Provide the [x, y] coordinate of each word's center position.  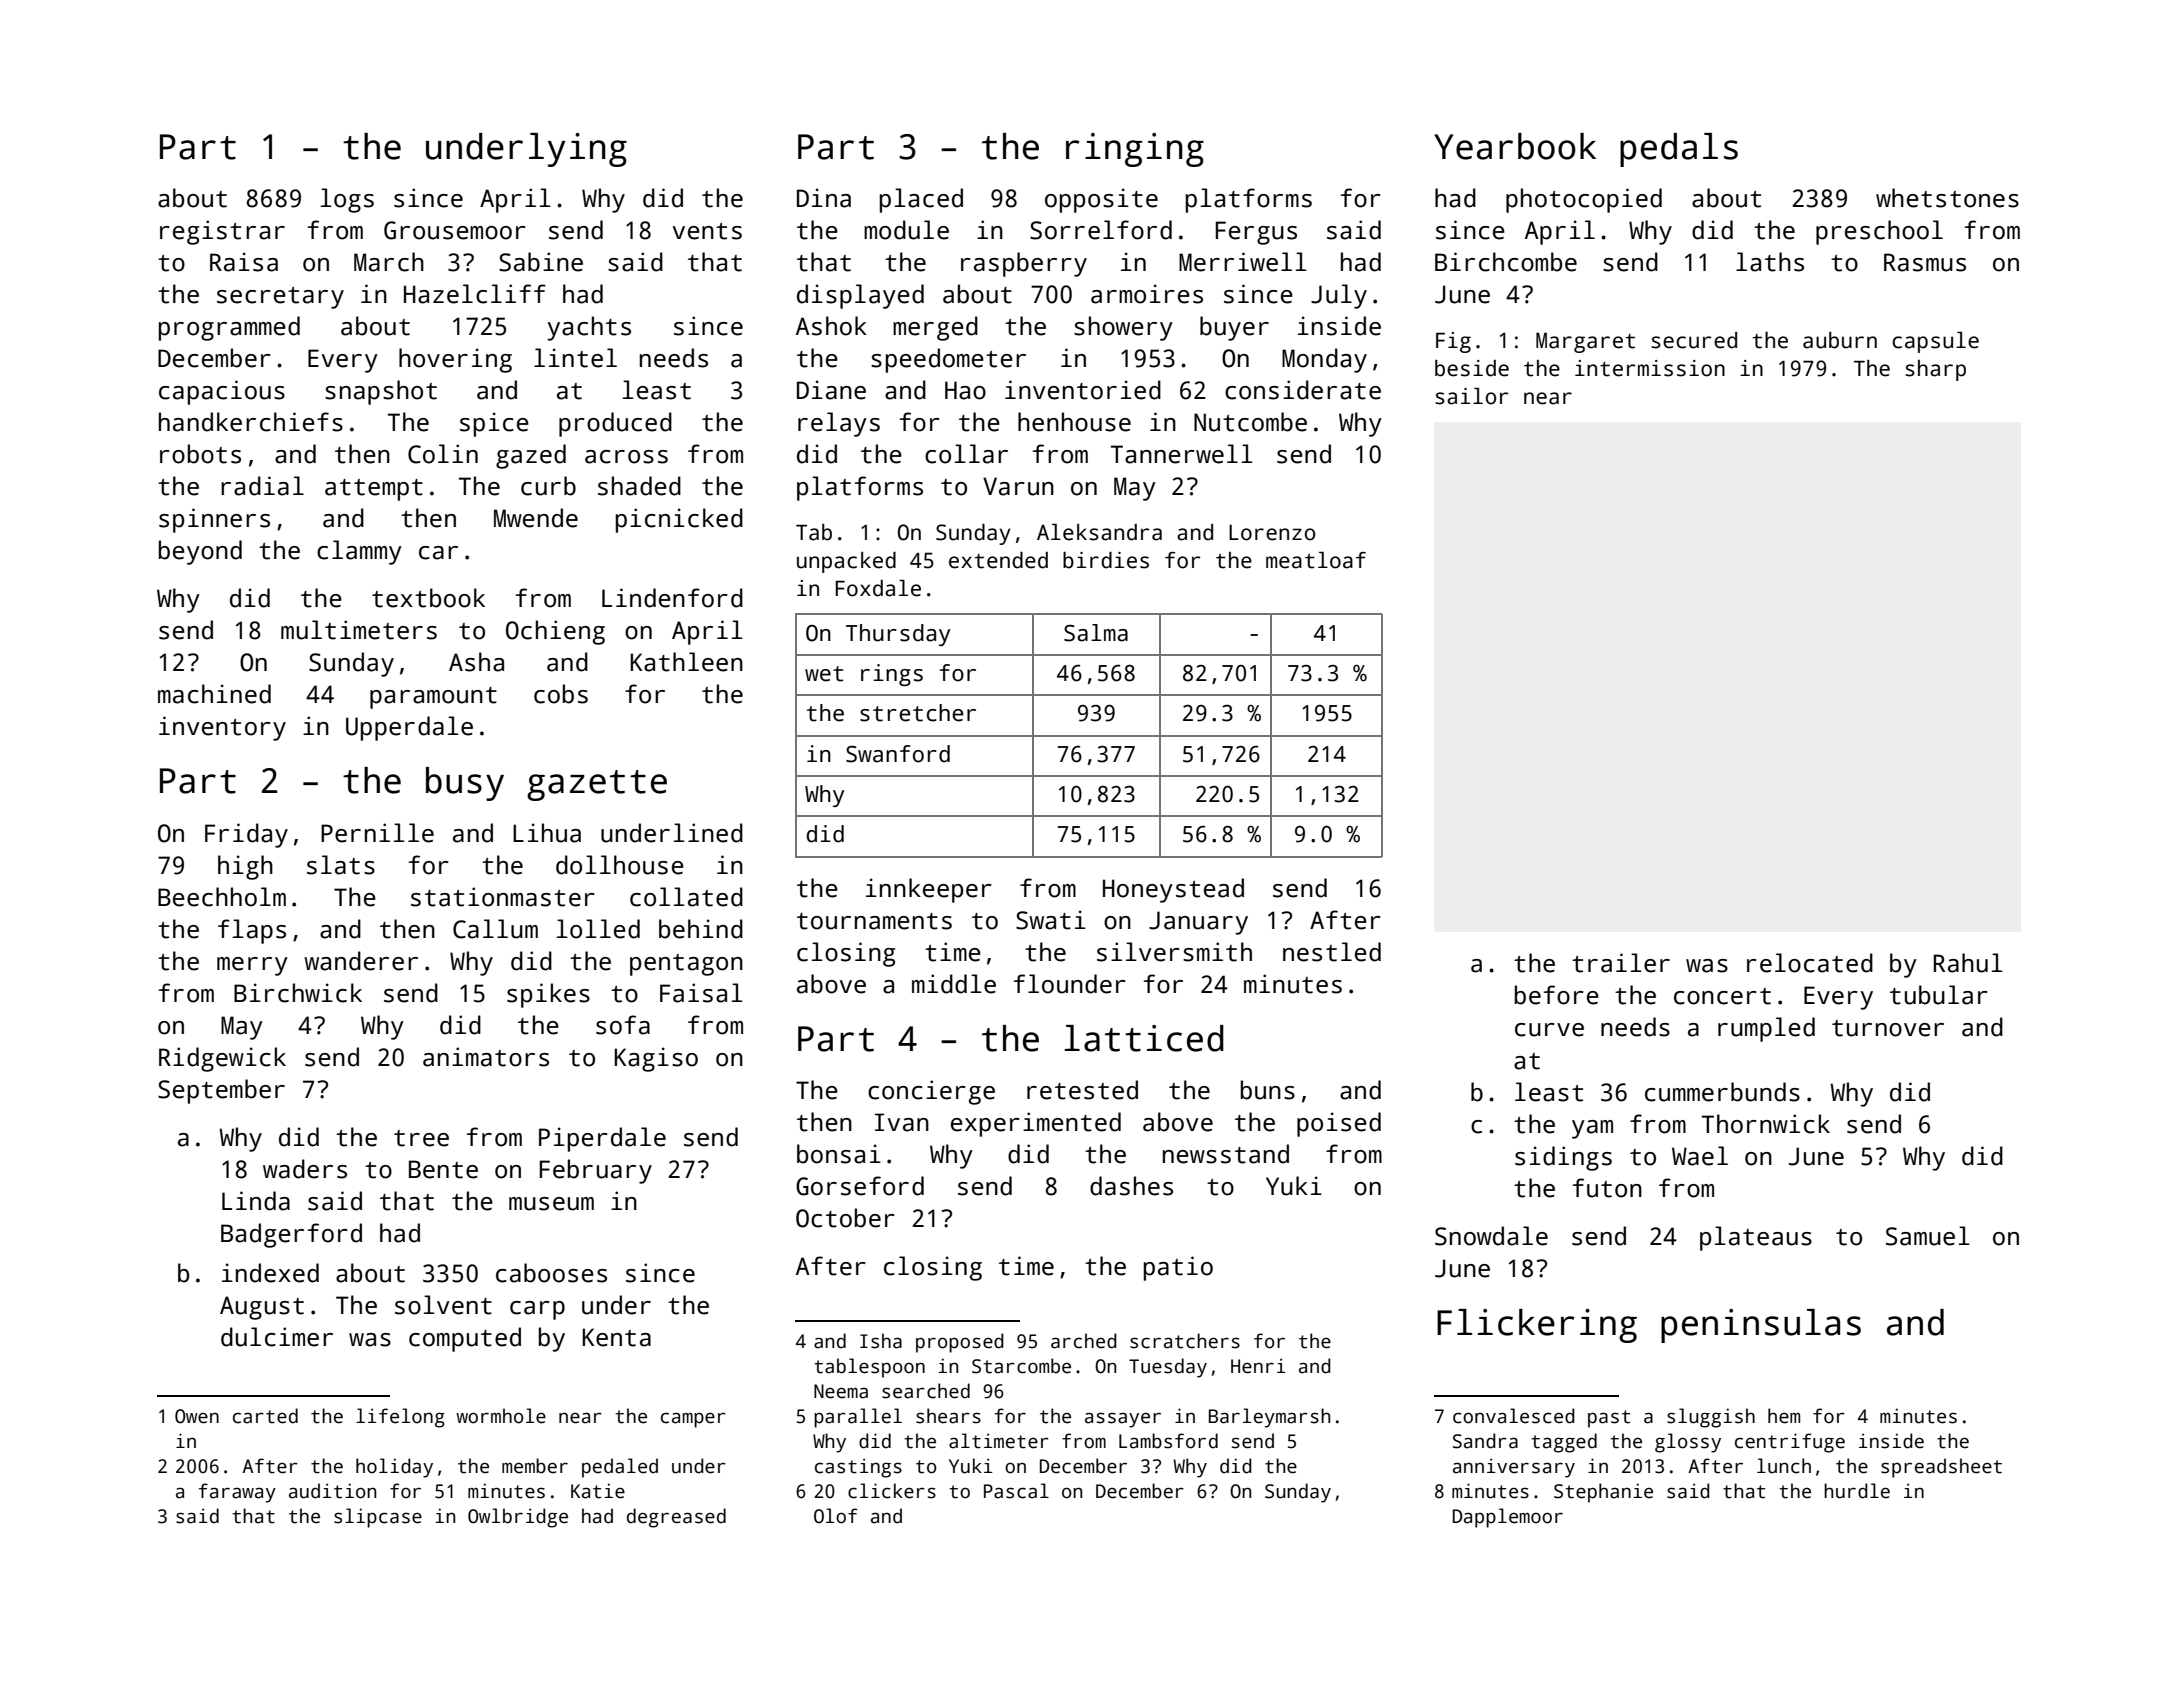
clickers [892, 1491]
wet [824, 674]
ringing [1135, 150]
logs [347, 200]
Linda [256, 1201]
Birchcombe [1506, 262]
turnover [1888, 1028]
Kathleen [686, 662]
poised [1339, 1124]
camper [693, 1420]
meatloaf [1316, 560]
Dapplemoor [1508, 1518]
